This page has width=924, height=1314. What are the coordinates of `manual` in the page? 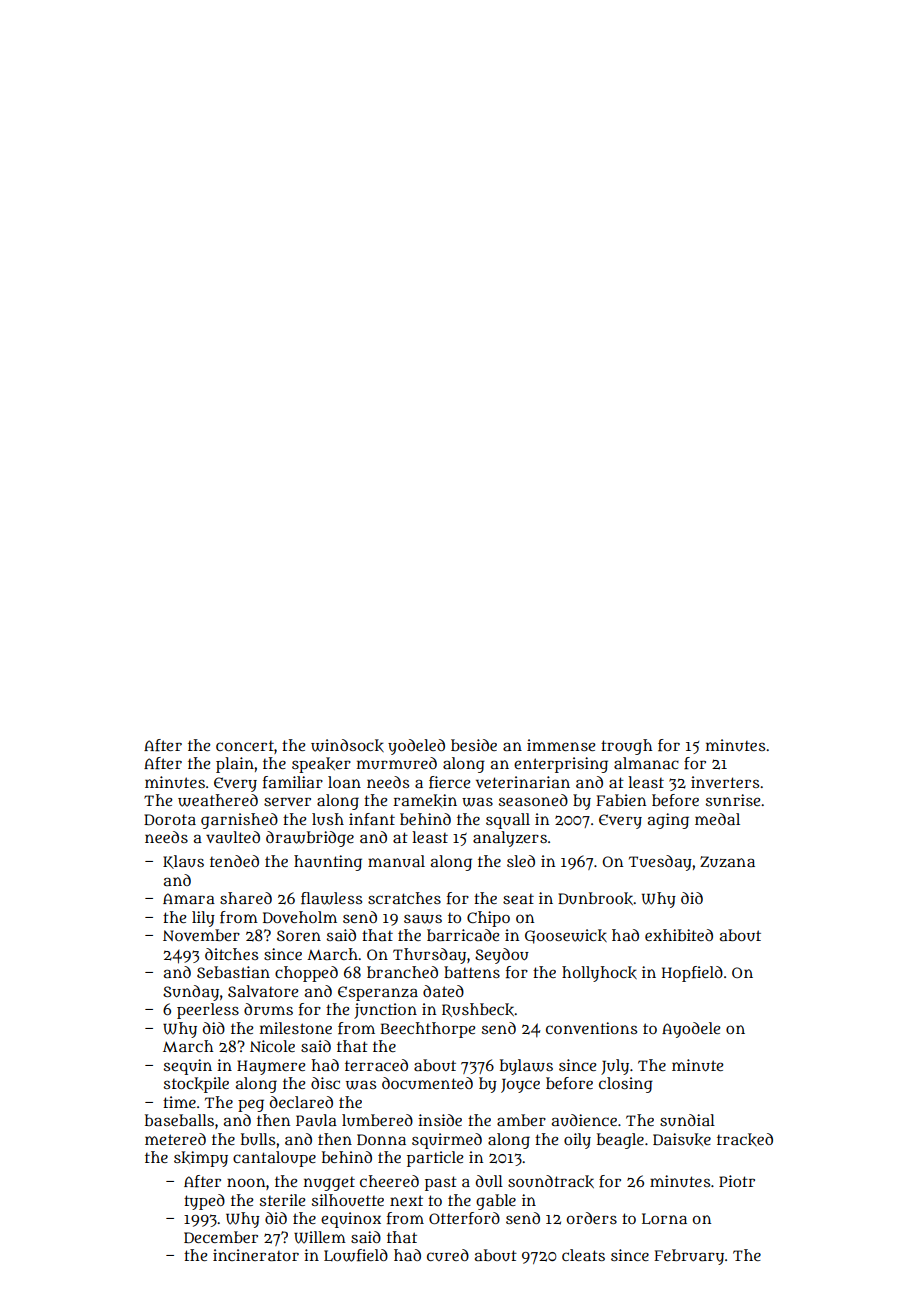 It's located at (396, 861).
